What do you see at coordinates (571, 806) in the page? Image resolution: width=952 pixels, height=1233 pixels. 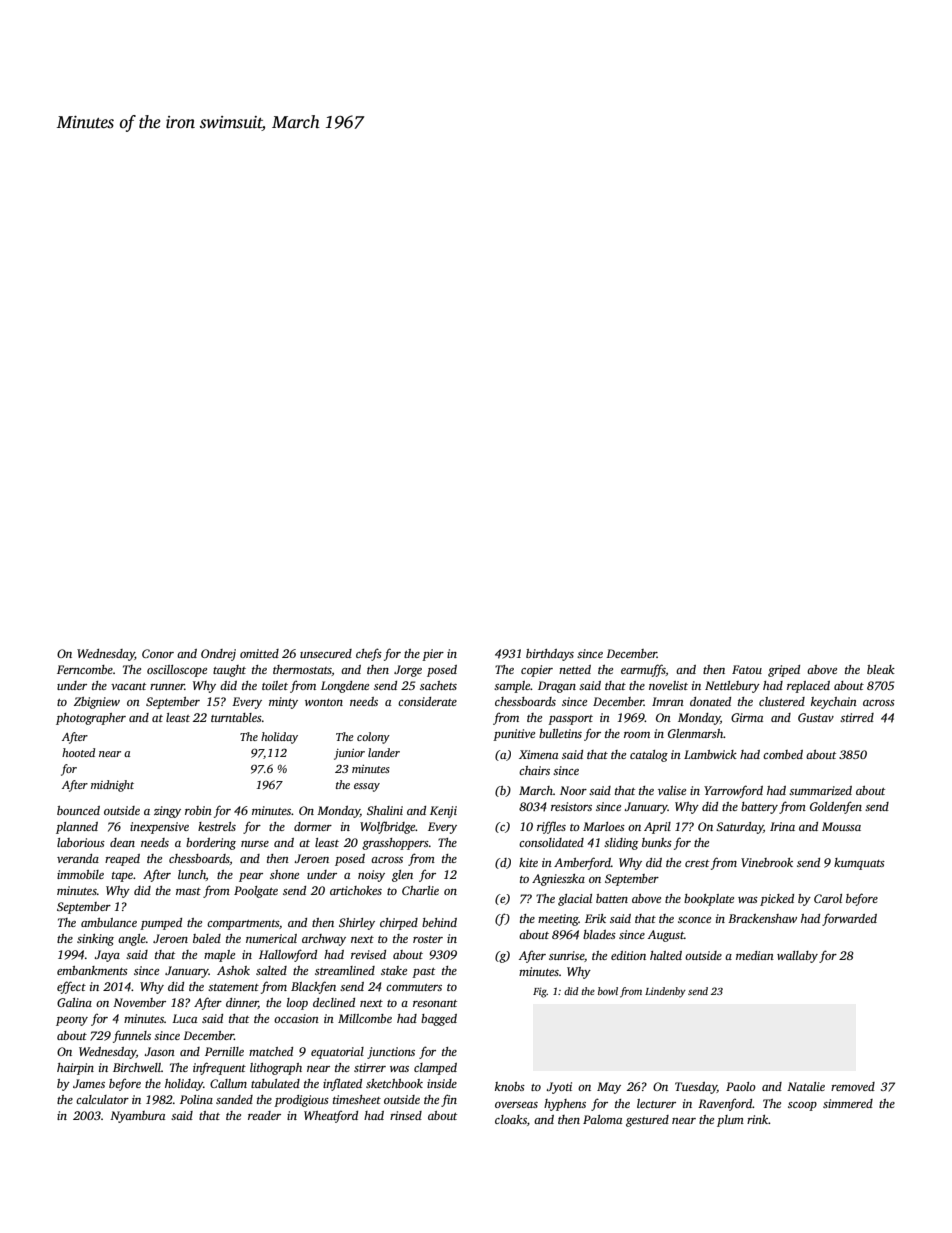 I see `resistors` at bounding box center [571, 806].
